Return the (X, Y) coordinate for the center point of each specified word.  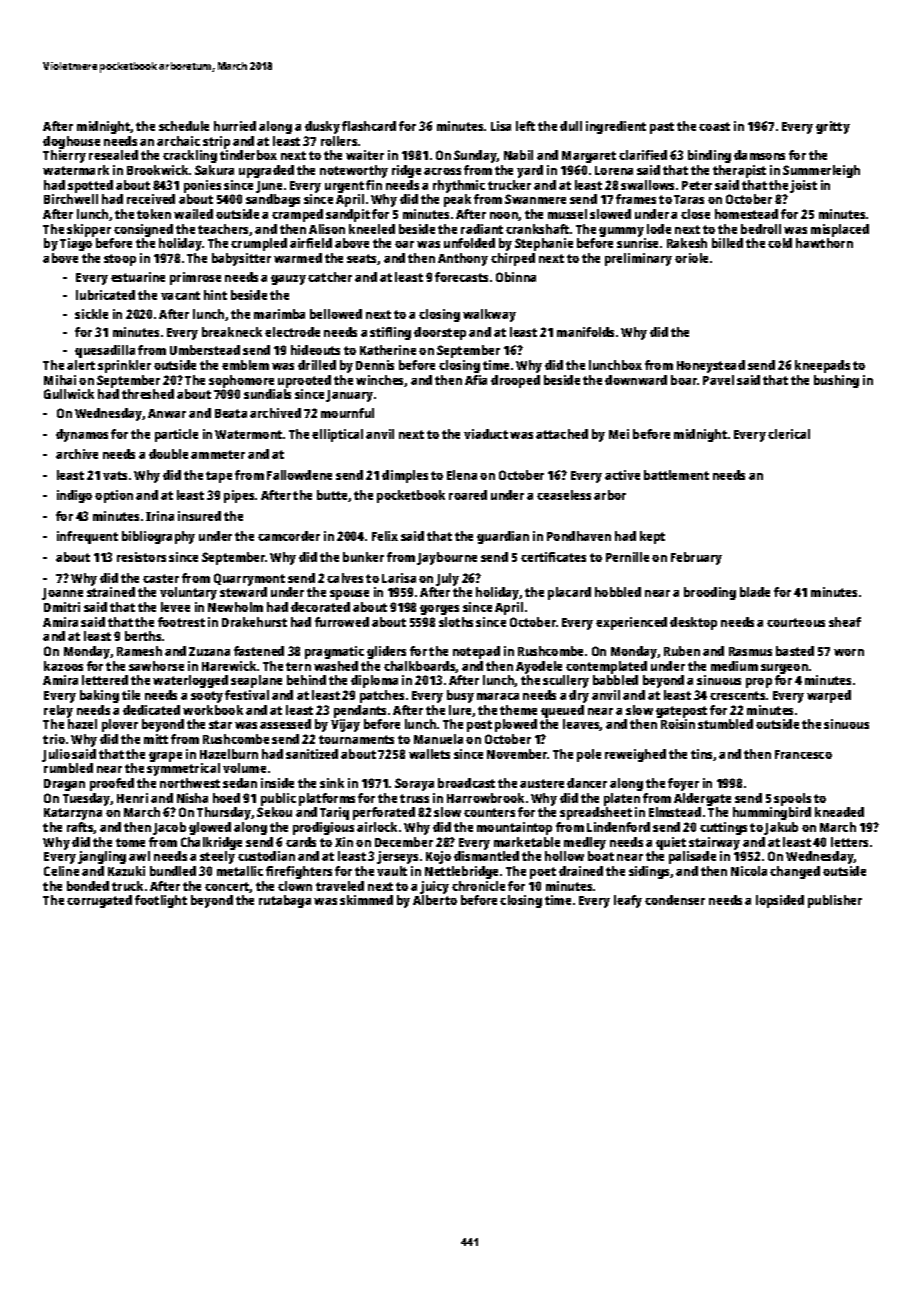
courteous (796, 622)
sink (332, 783)
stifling (390, 333)
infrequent (87, 537)
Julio (56, 755)
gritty (833, 127)
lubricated (105, 295)
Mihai (60, 380)
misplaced (840, 230)
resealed (113, 155)
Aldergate (702, 799)
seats (362, 259)
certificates (553, 557)
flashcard (369, 126)
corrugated (99, 901)
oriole (691, 258)
